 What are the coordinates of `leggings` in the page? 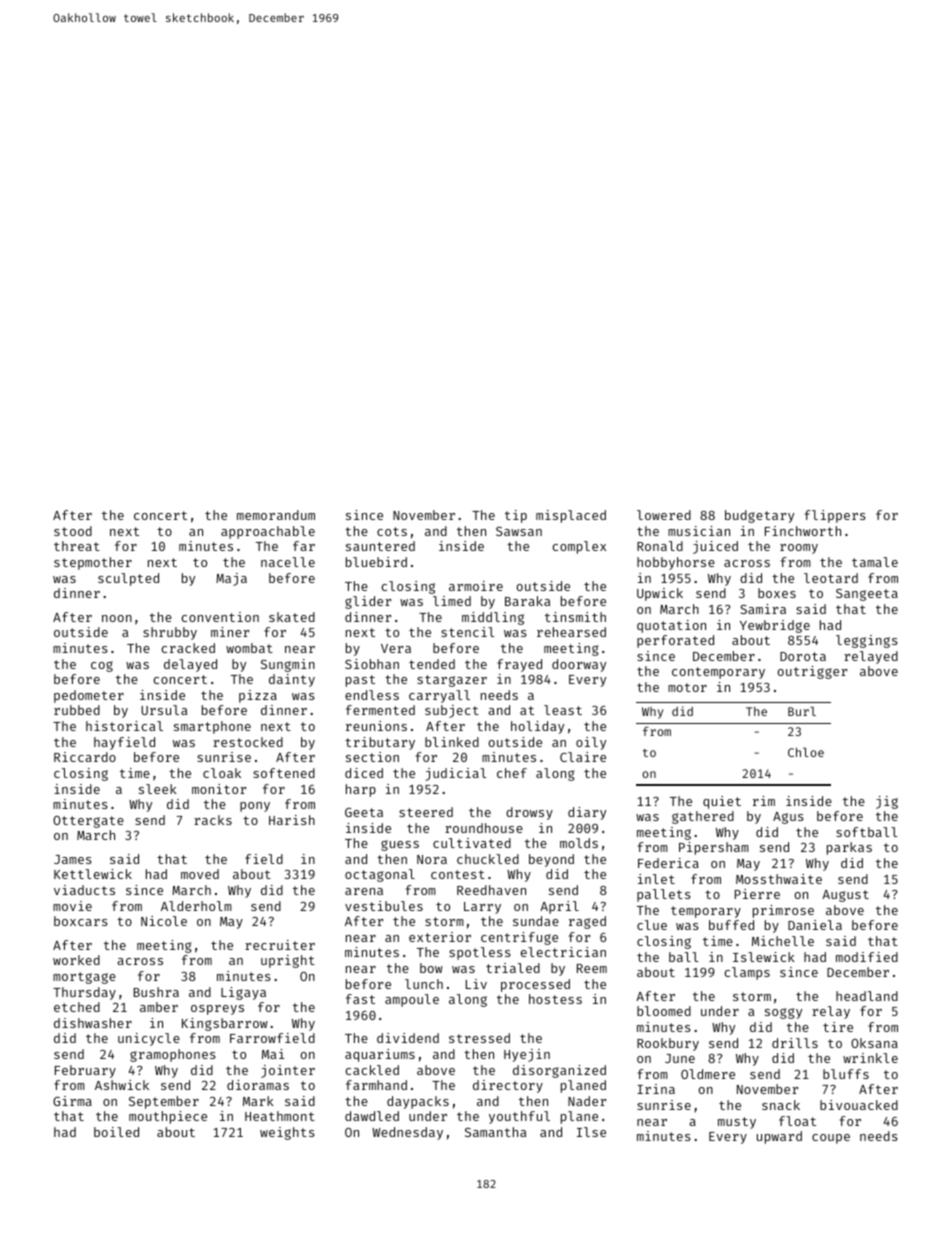 It's located at (867, 641).
